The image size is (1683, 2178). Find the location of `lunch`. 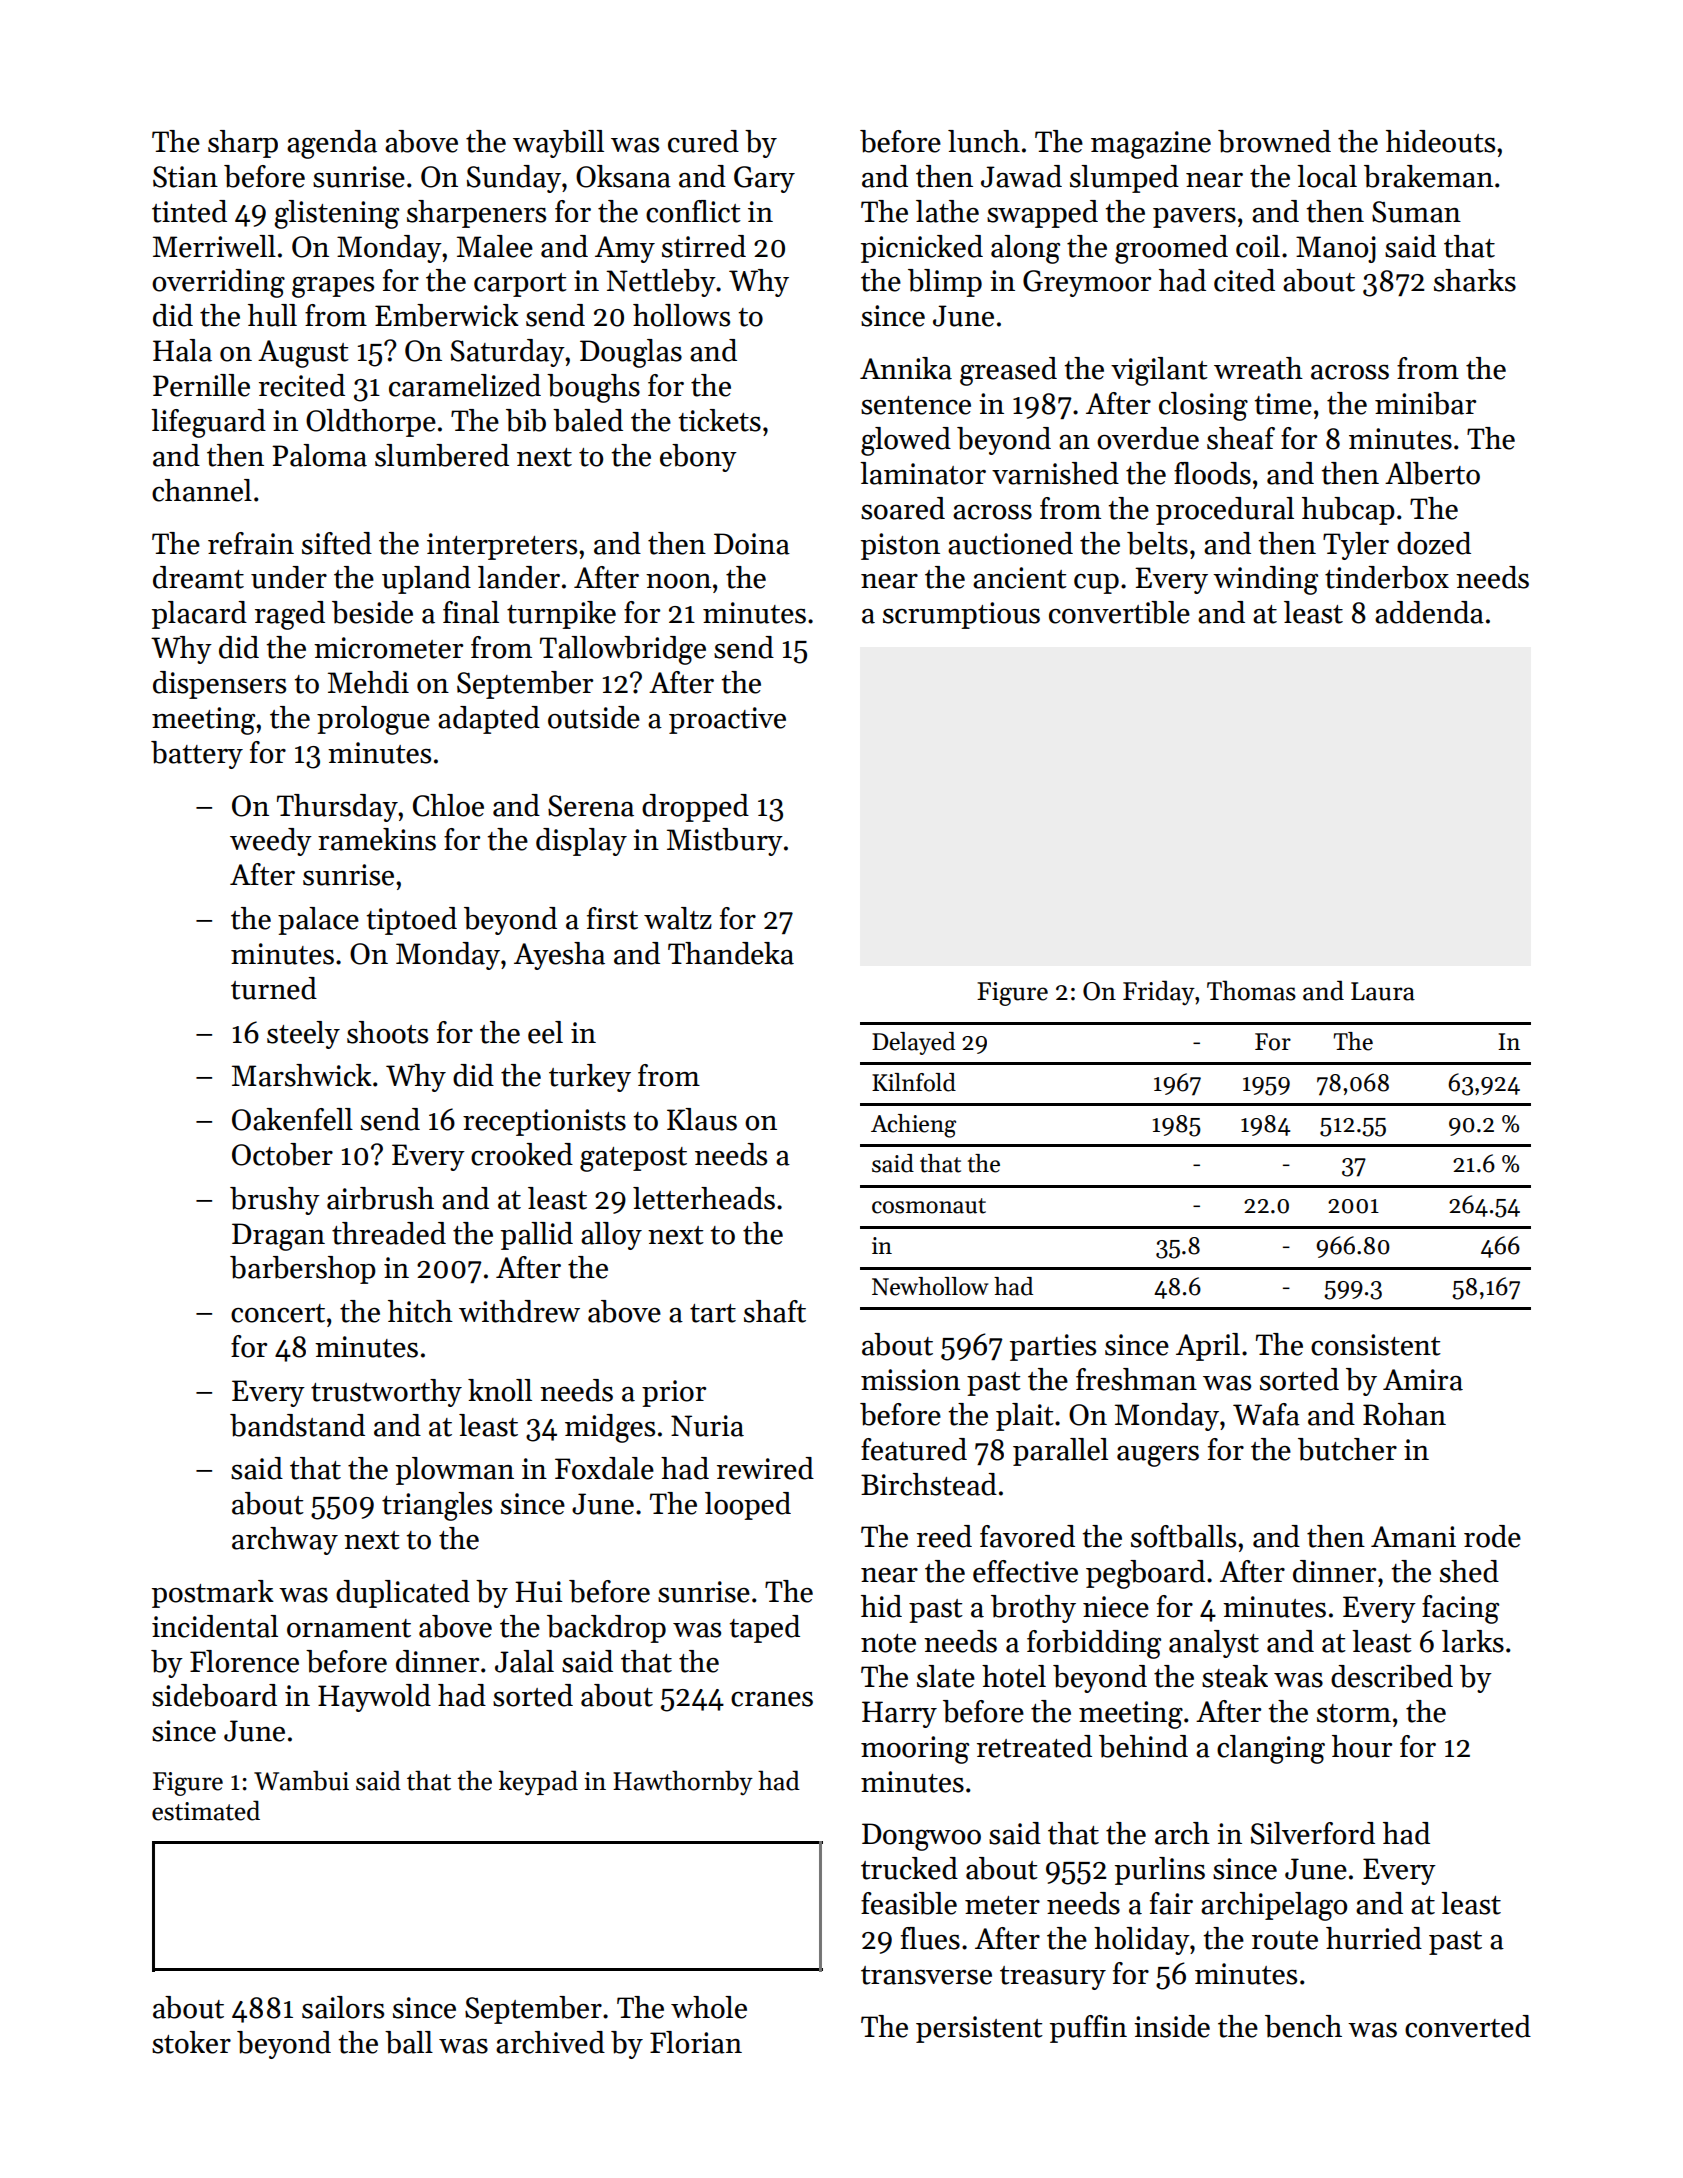

lunch is located at coordinates (984, 141).
